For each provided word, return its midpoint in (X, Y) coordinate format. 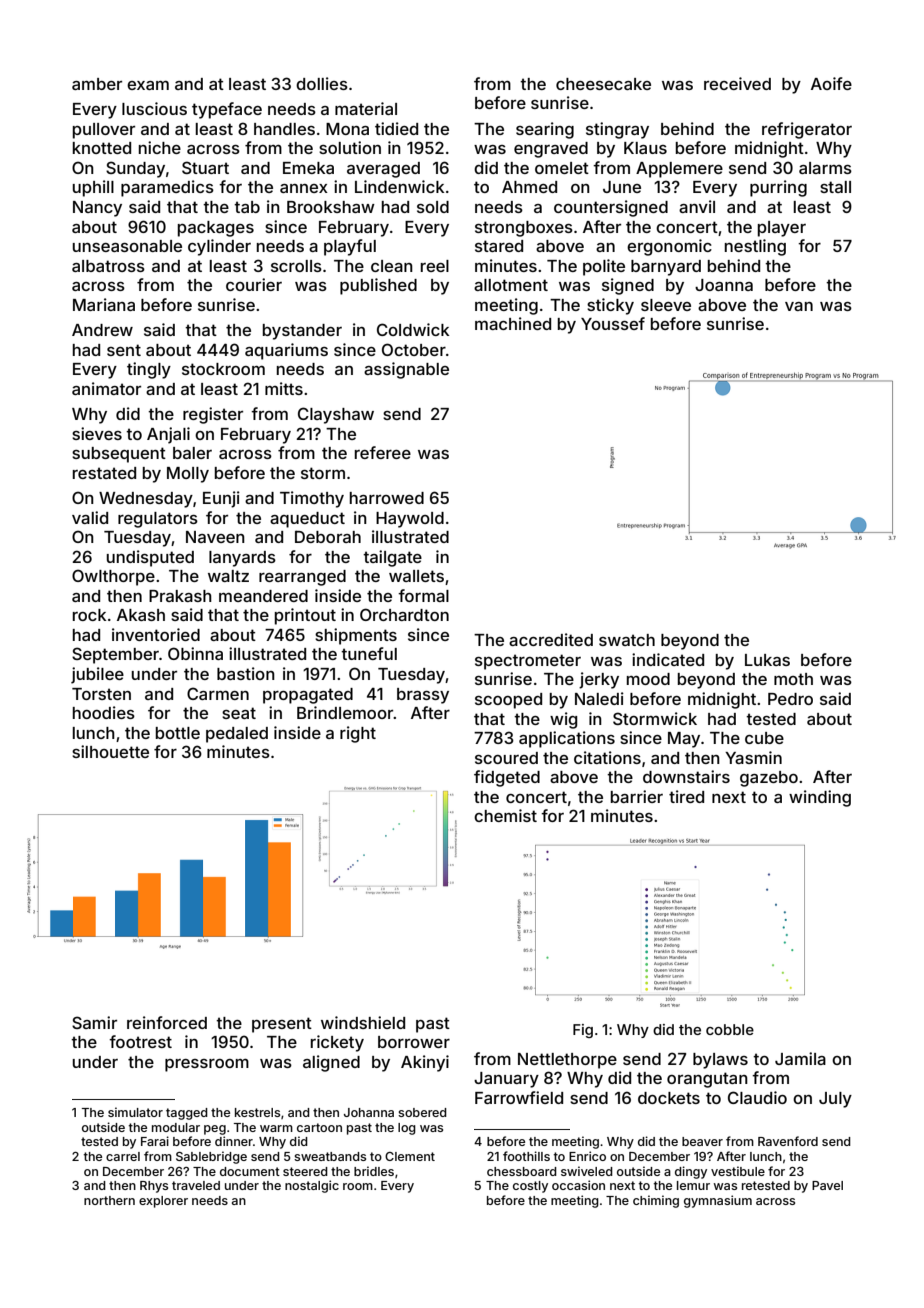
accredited (551, 639)
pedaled (237, 735)
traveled (196, 1185)
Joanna (724, 285)
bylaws (720, 1061)
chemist (505, 815)
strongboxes (524, 229)
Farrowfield (519, 1097)
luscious (154, 108)
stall (835, 187)
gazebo (769, 779)
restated (104, 473)
